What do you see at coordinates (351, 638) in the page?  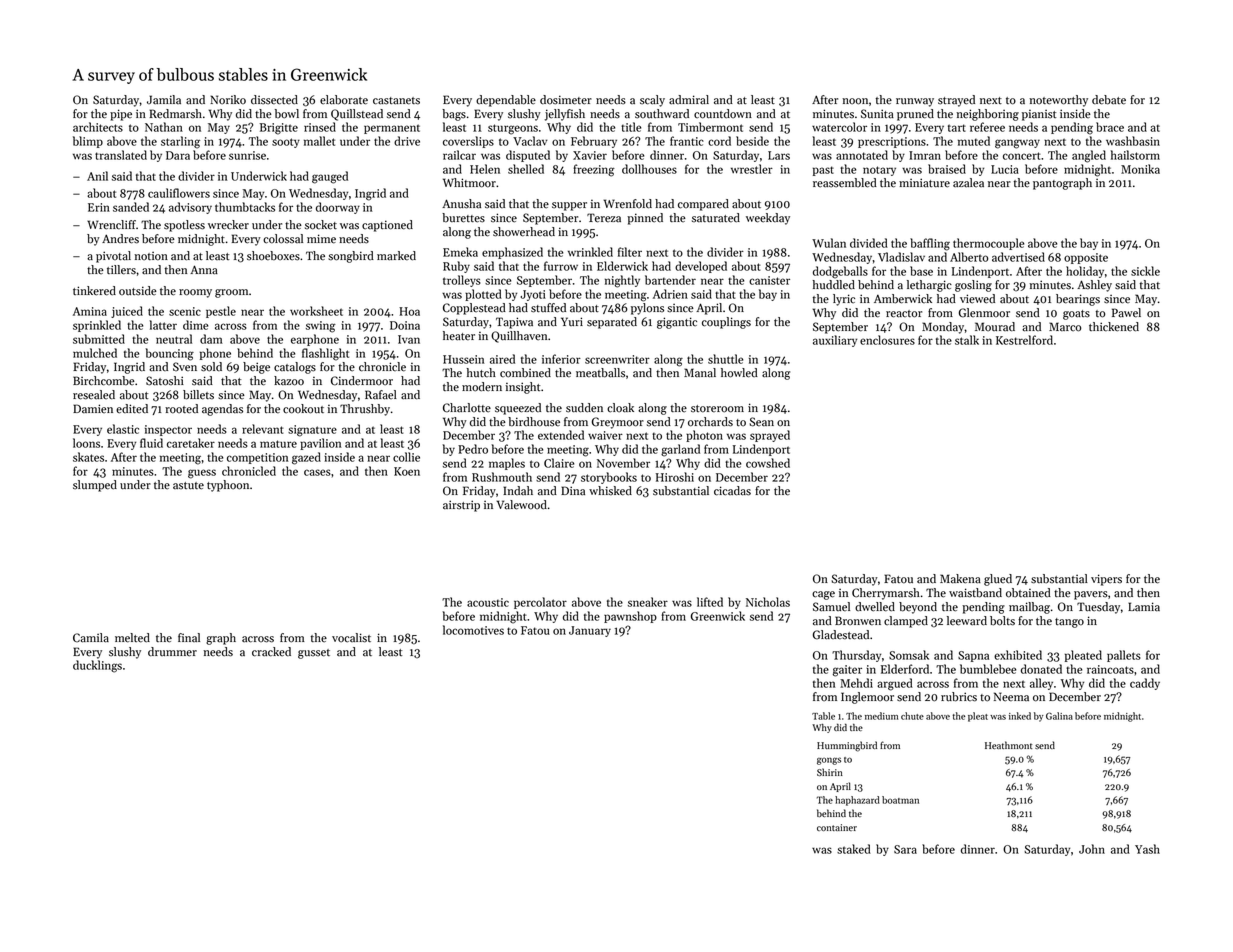 I see `vocalist` at bounding box center [351, 638].
